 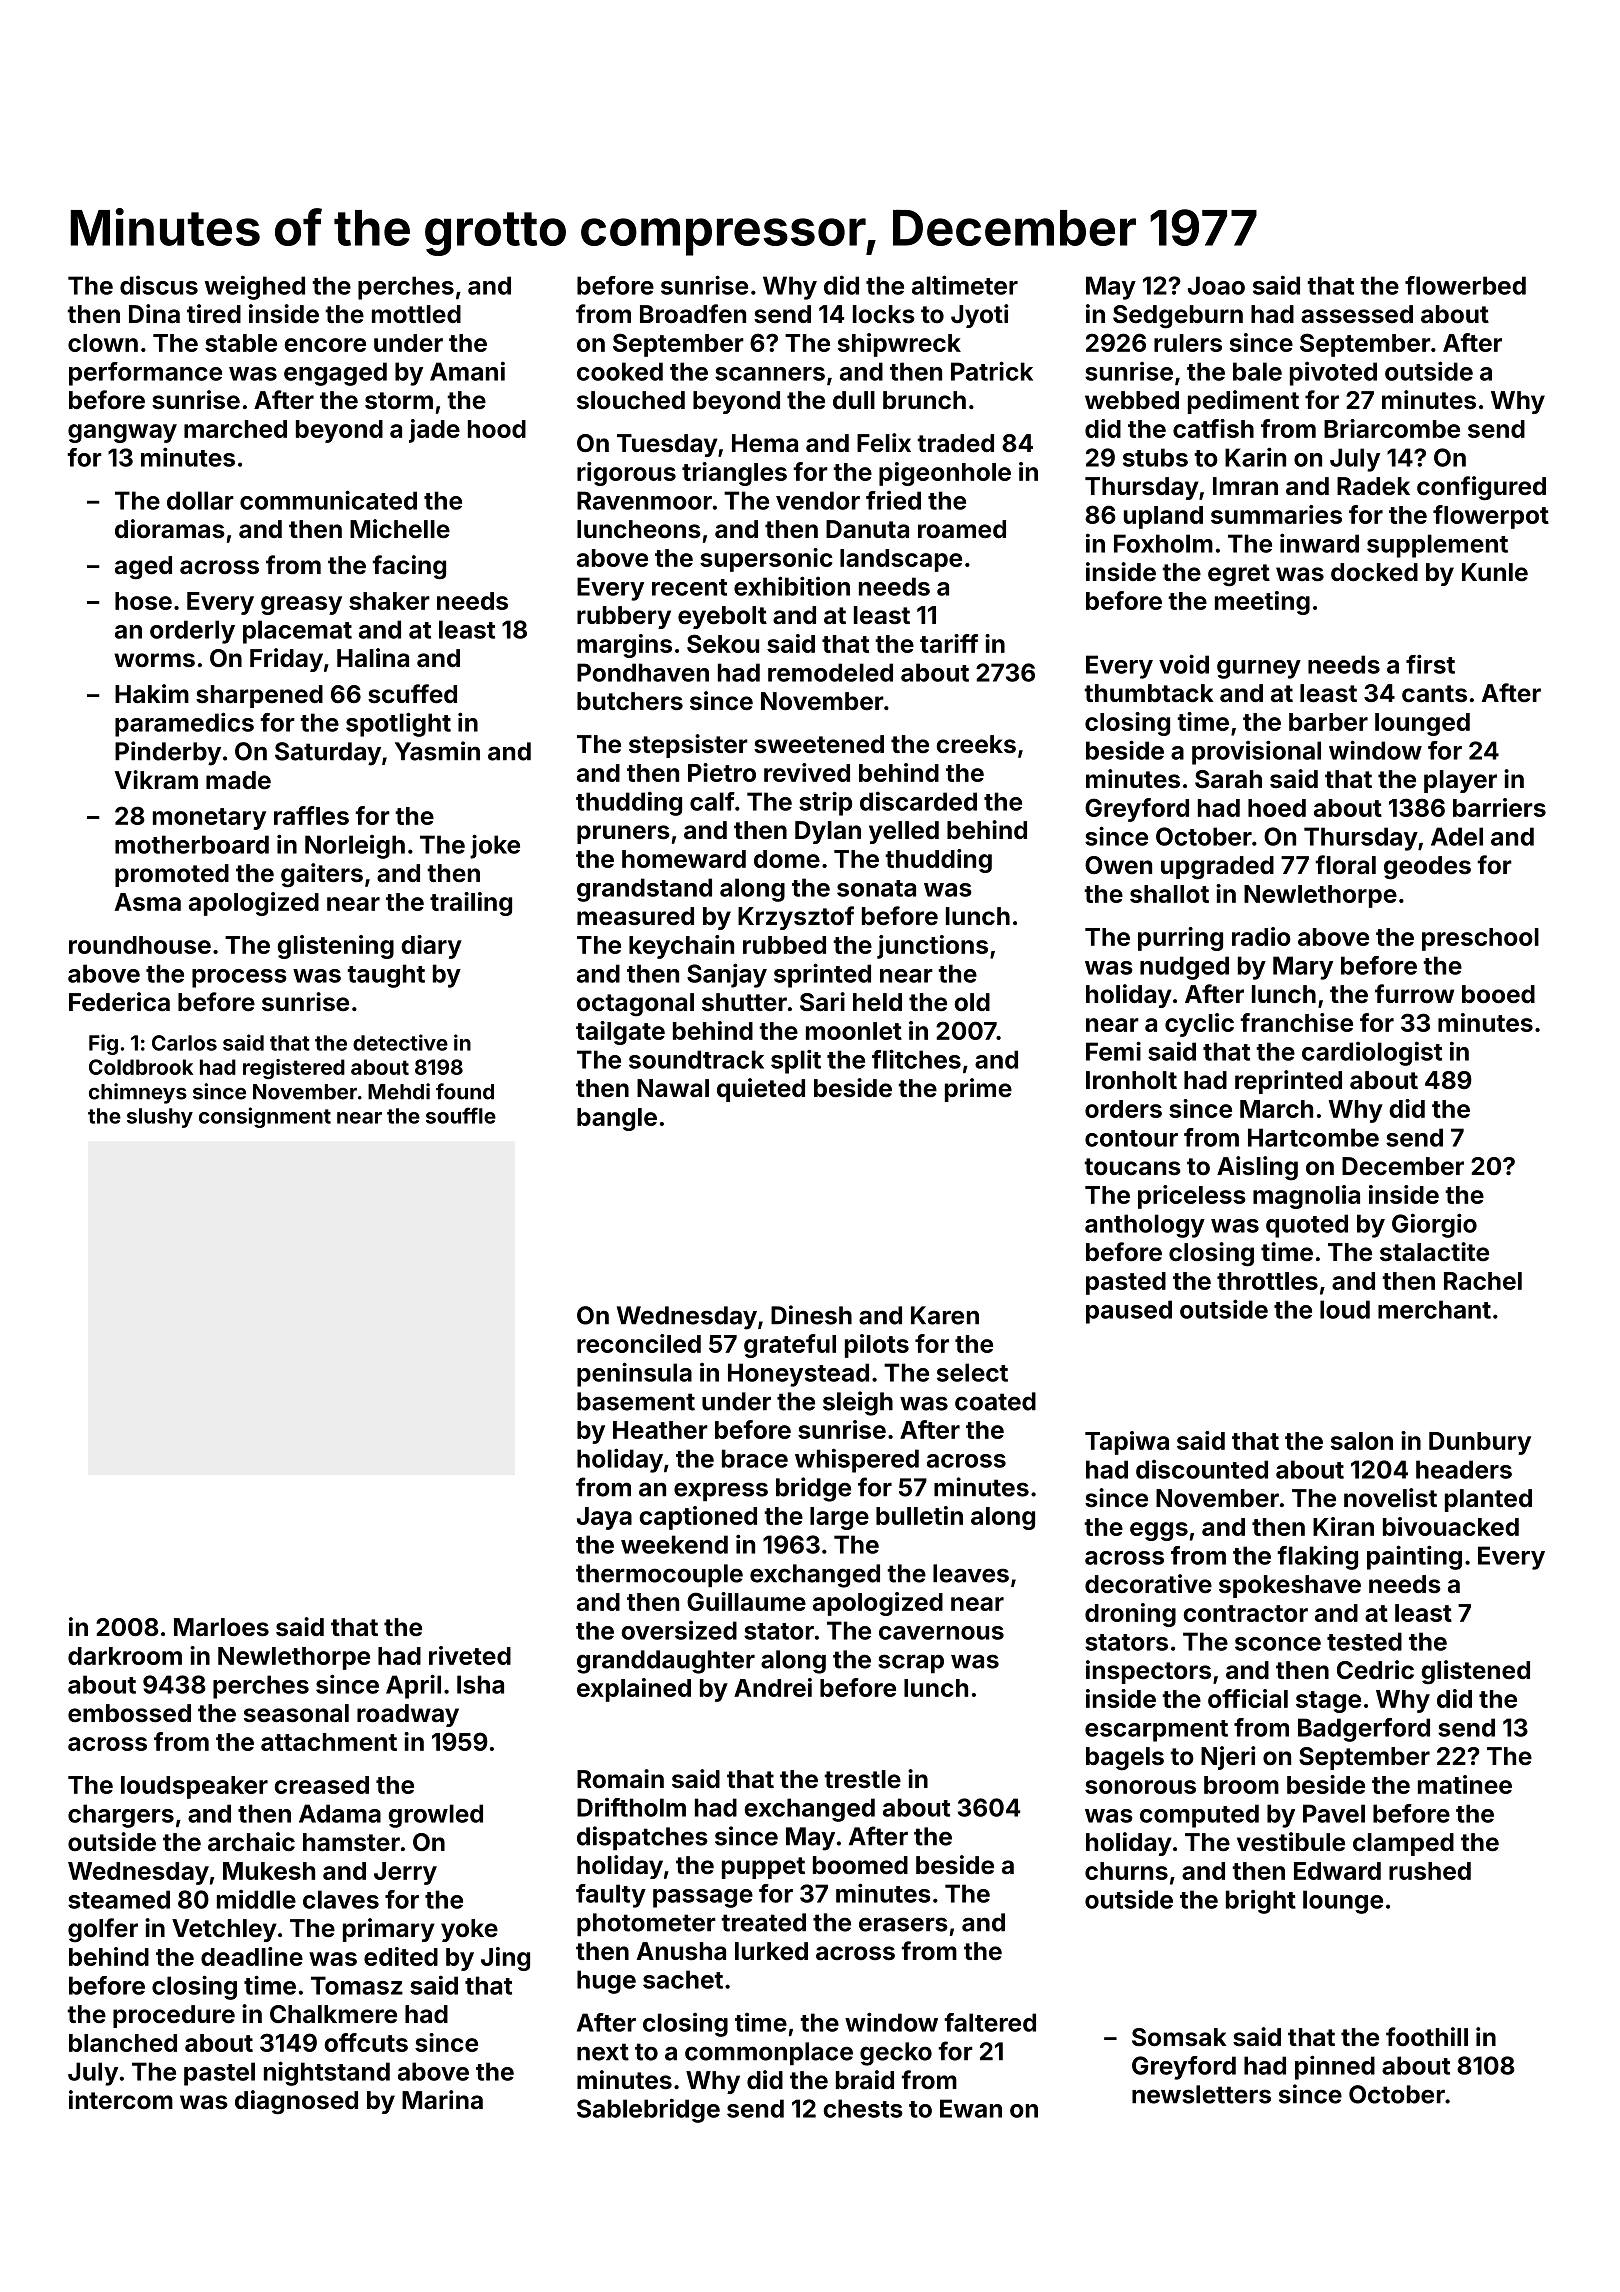 I want to click on pivoted, so click(x=1333, y=374).
